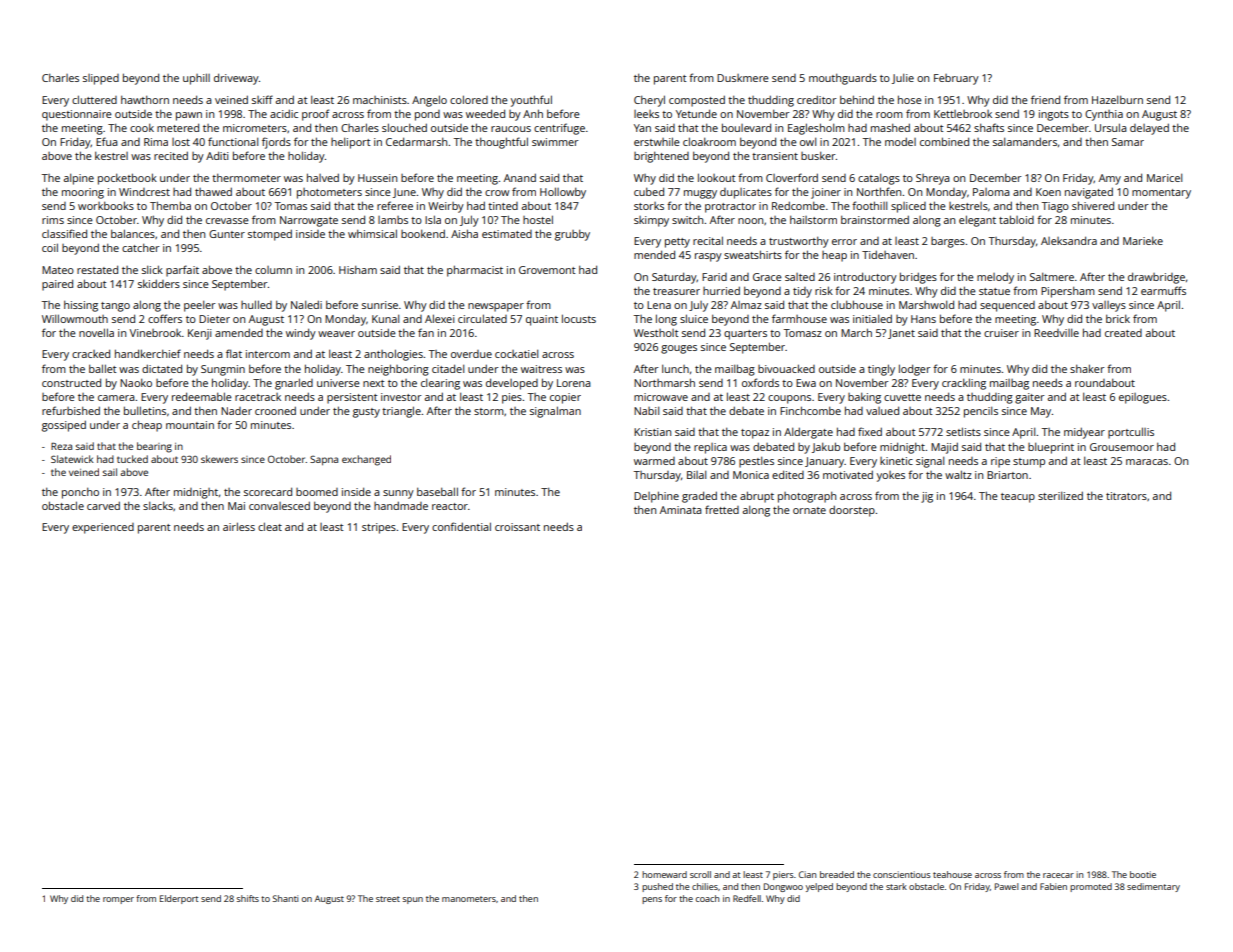  I want to click on slacks, so click(158, 506).
